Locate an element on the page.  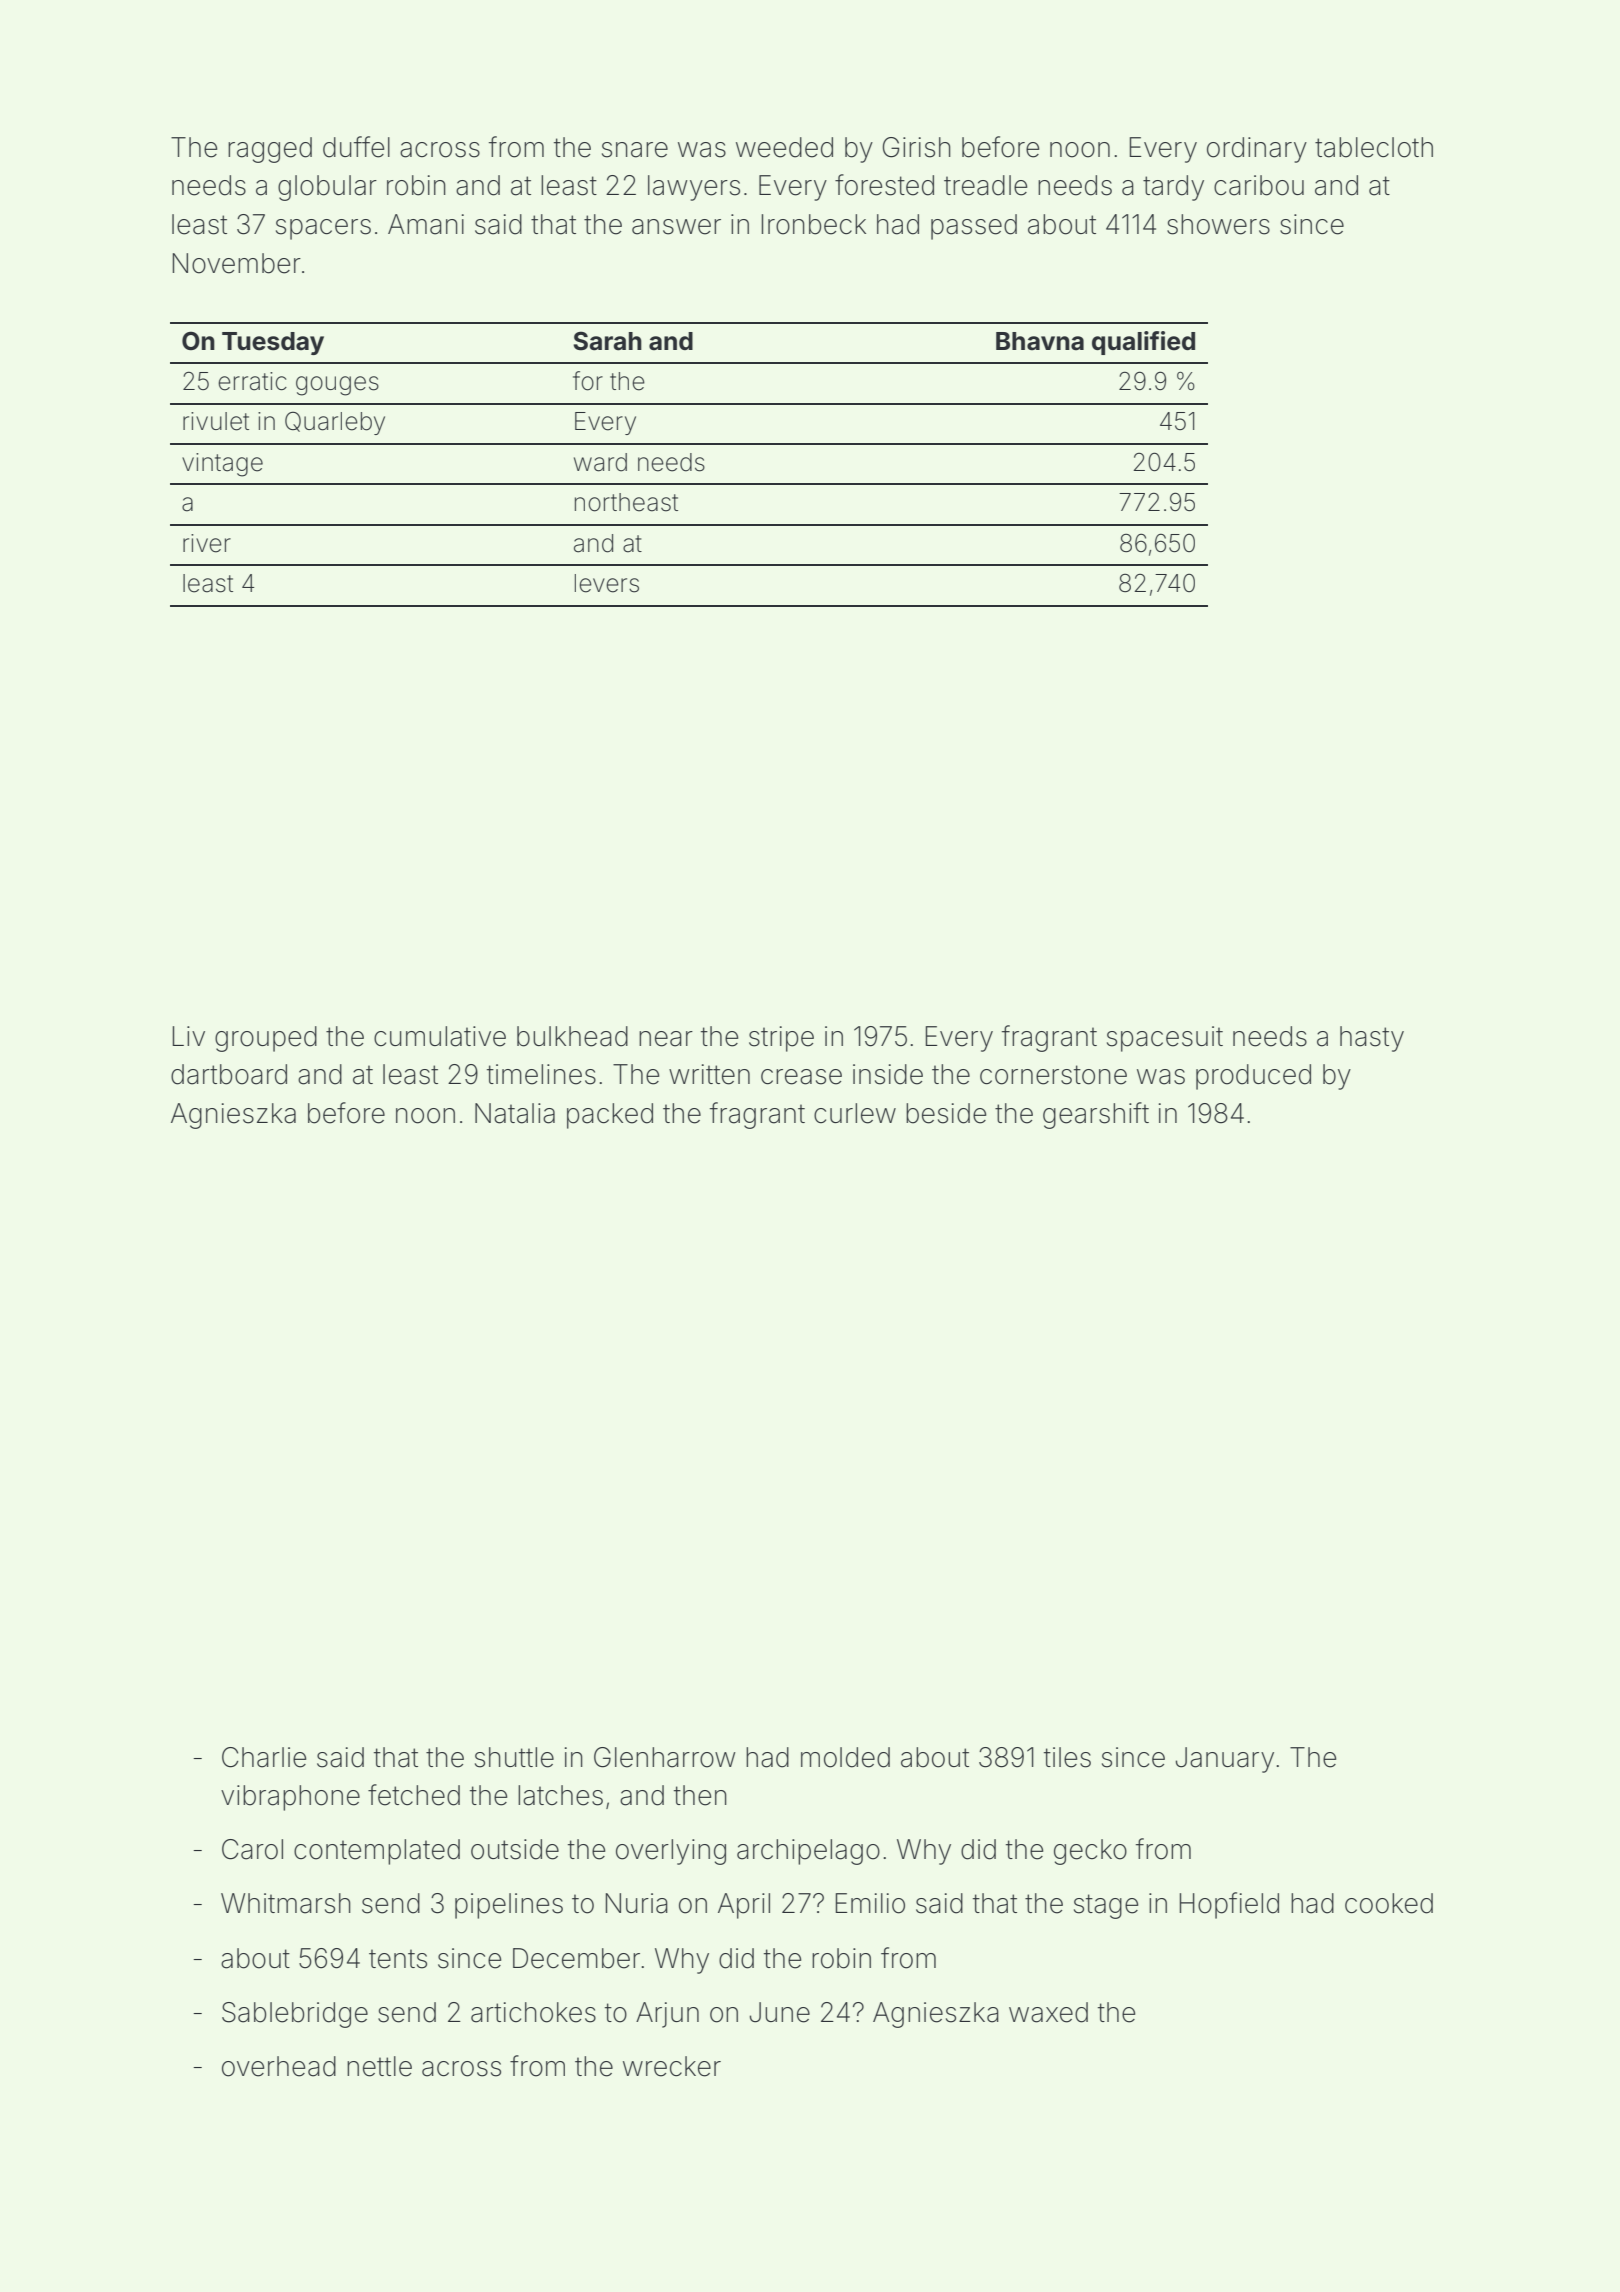
hasty is located at coordinates (1372, 1039).
